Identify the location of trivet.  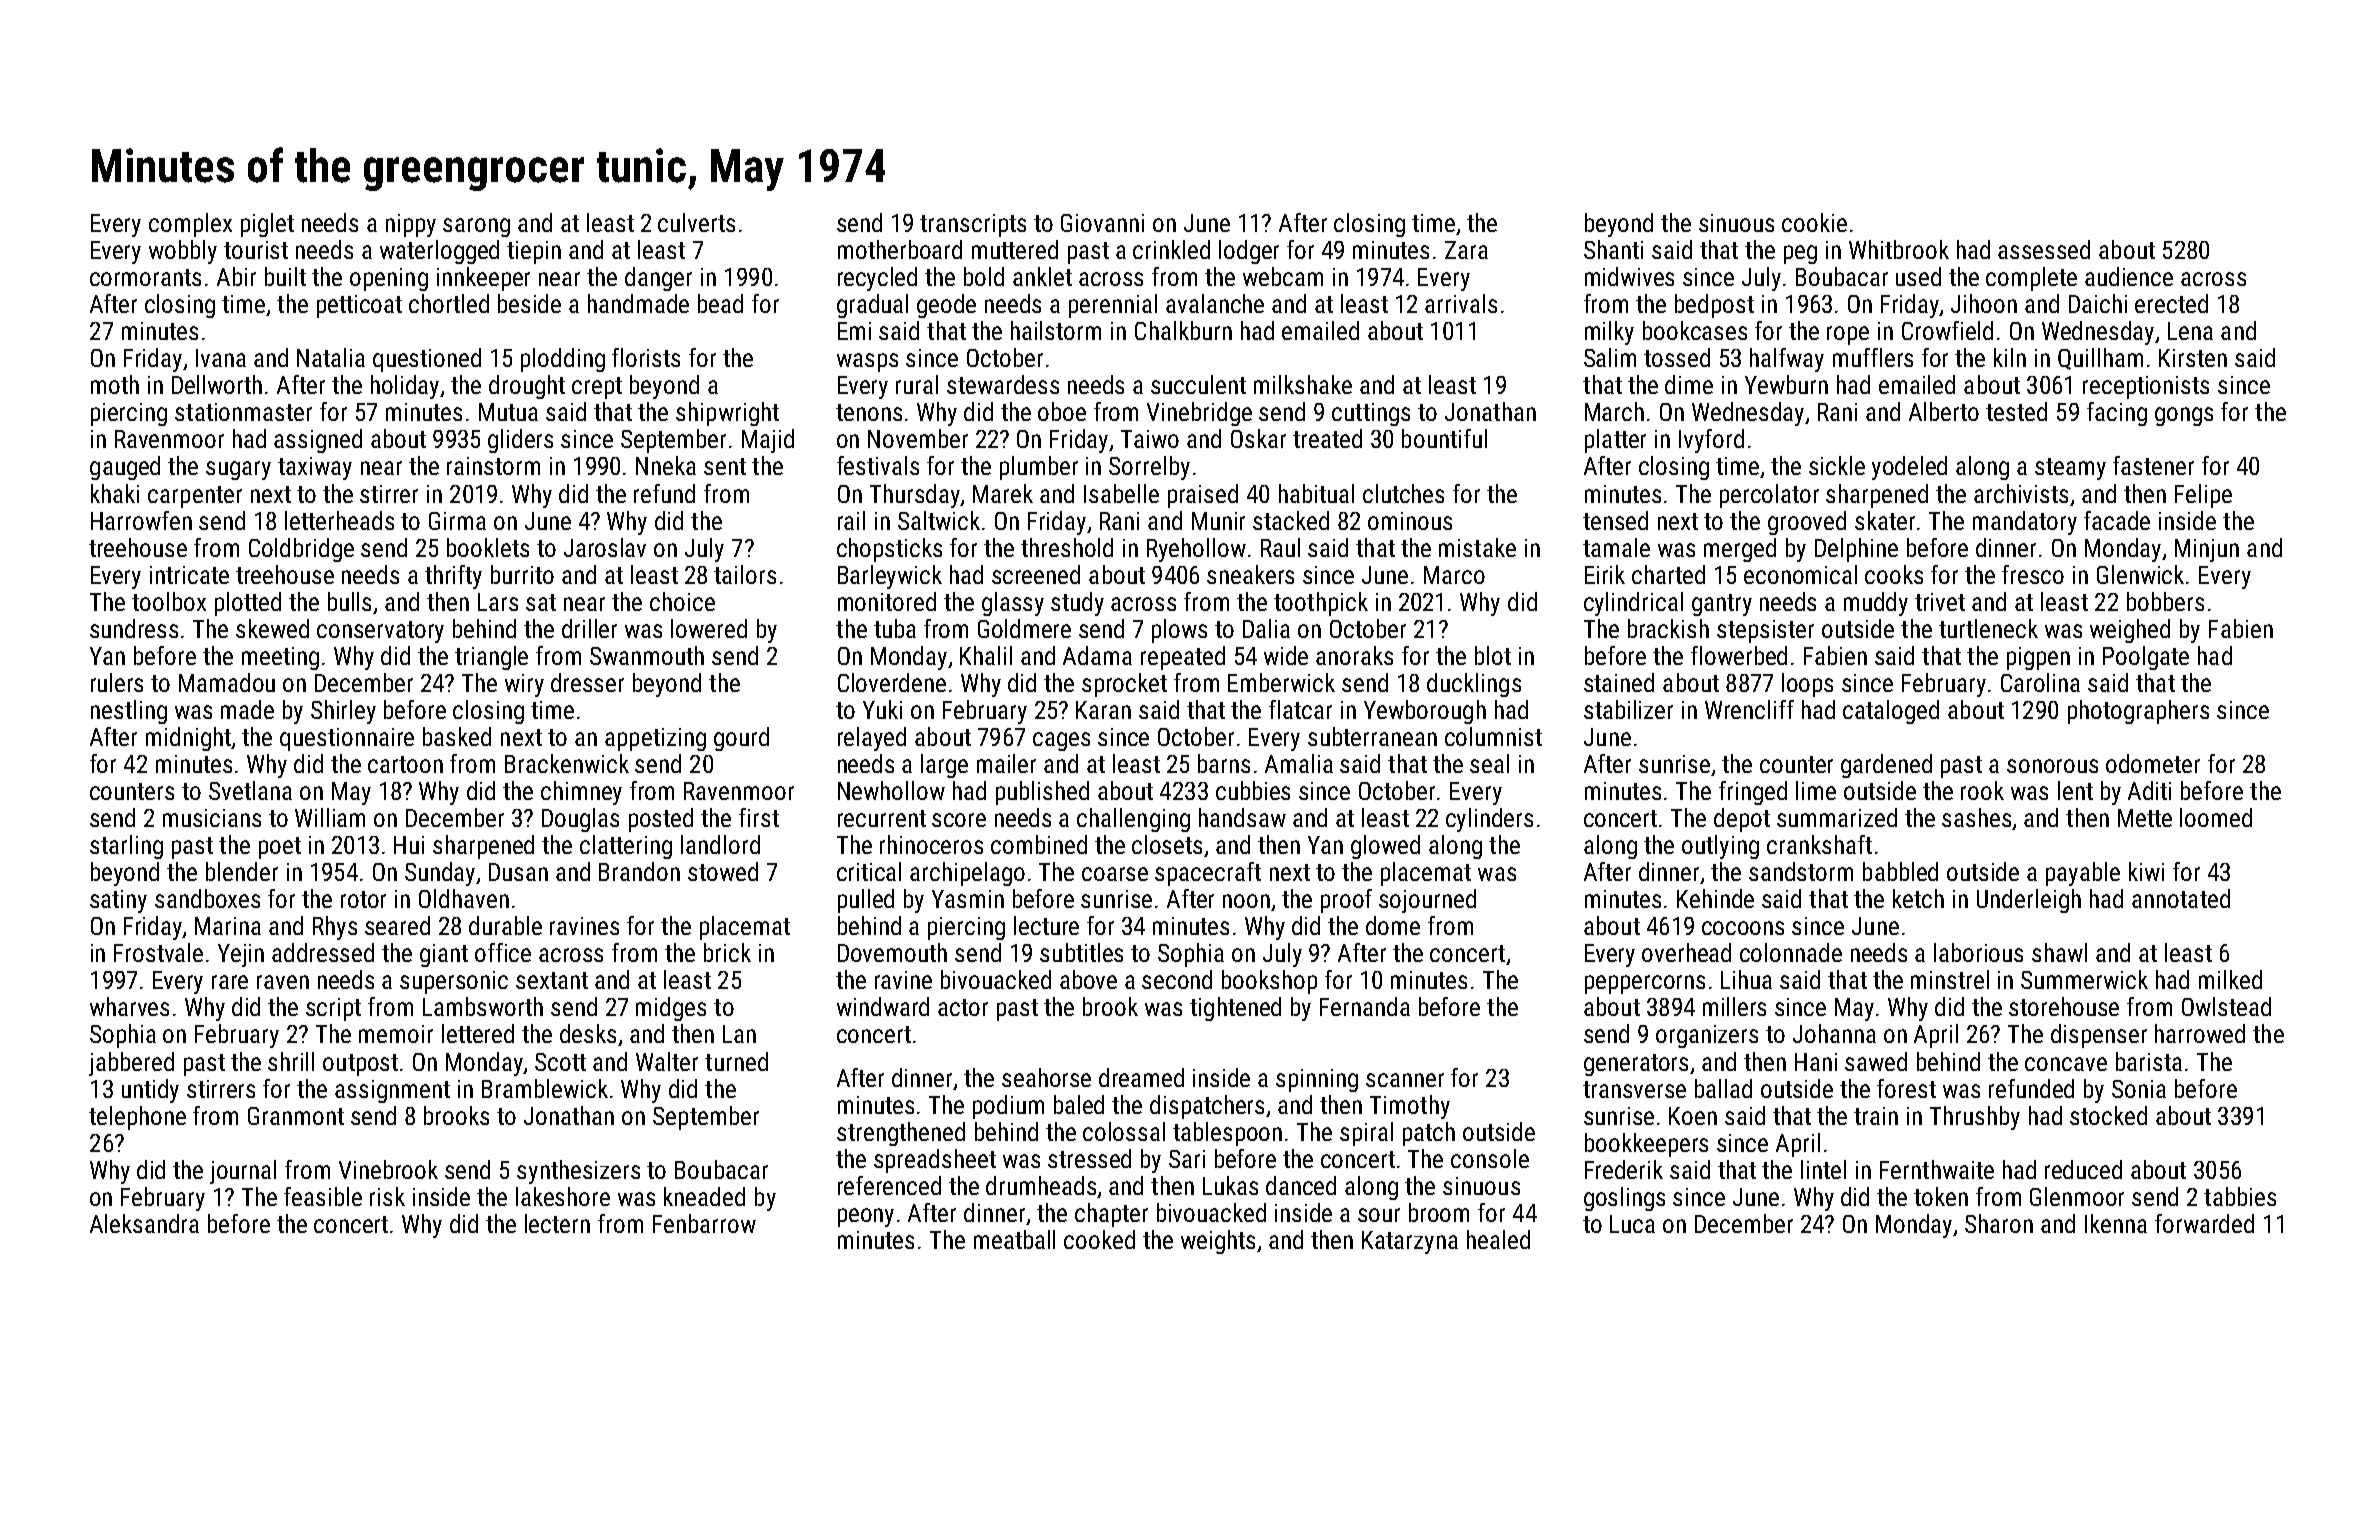
(1940, 602).
